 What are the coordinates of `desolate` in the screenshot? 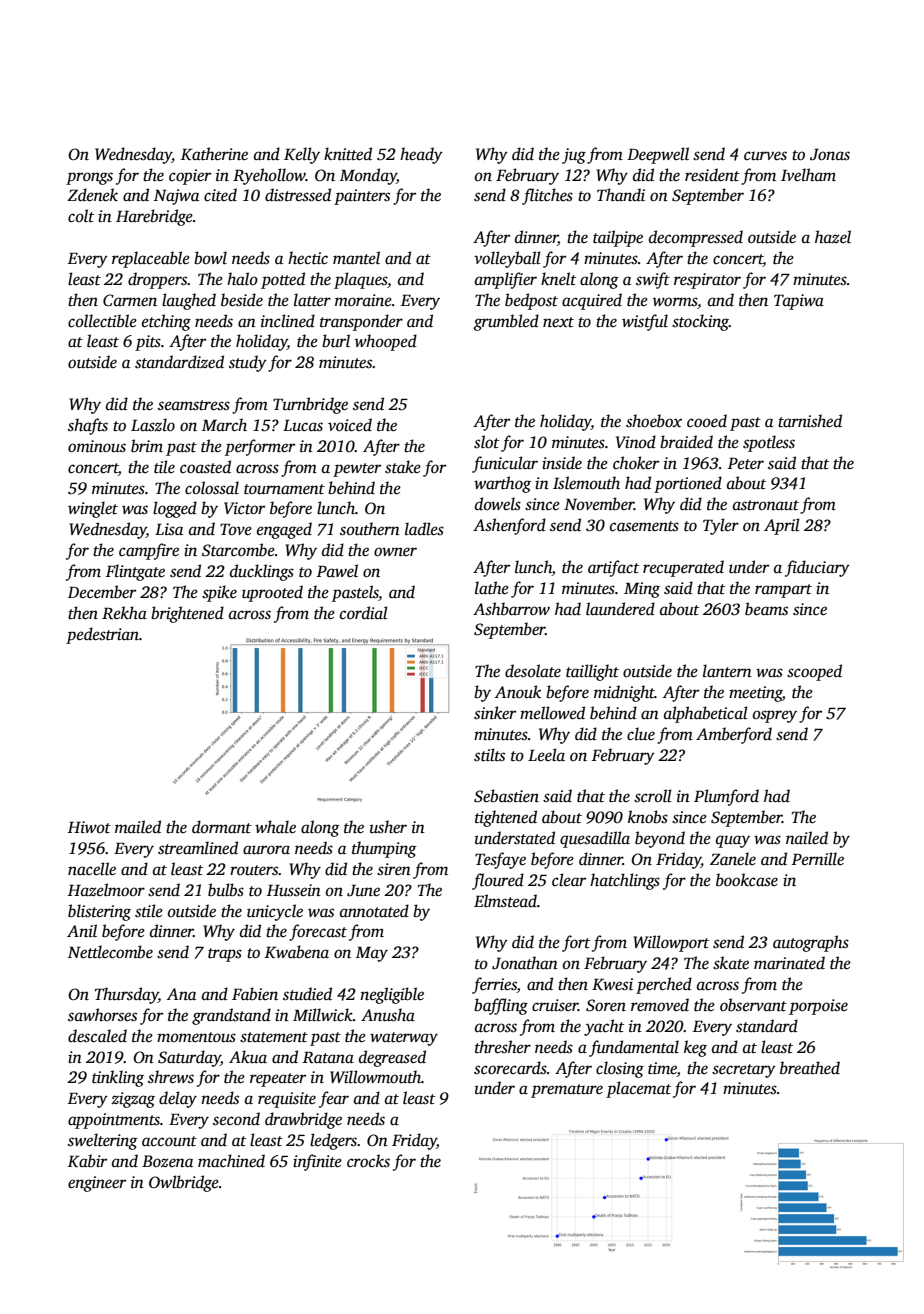 It's located at (533, 671).
